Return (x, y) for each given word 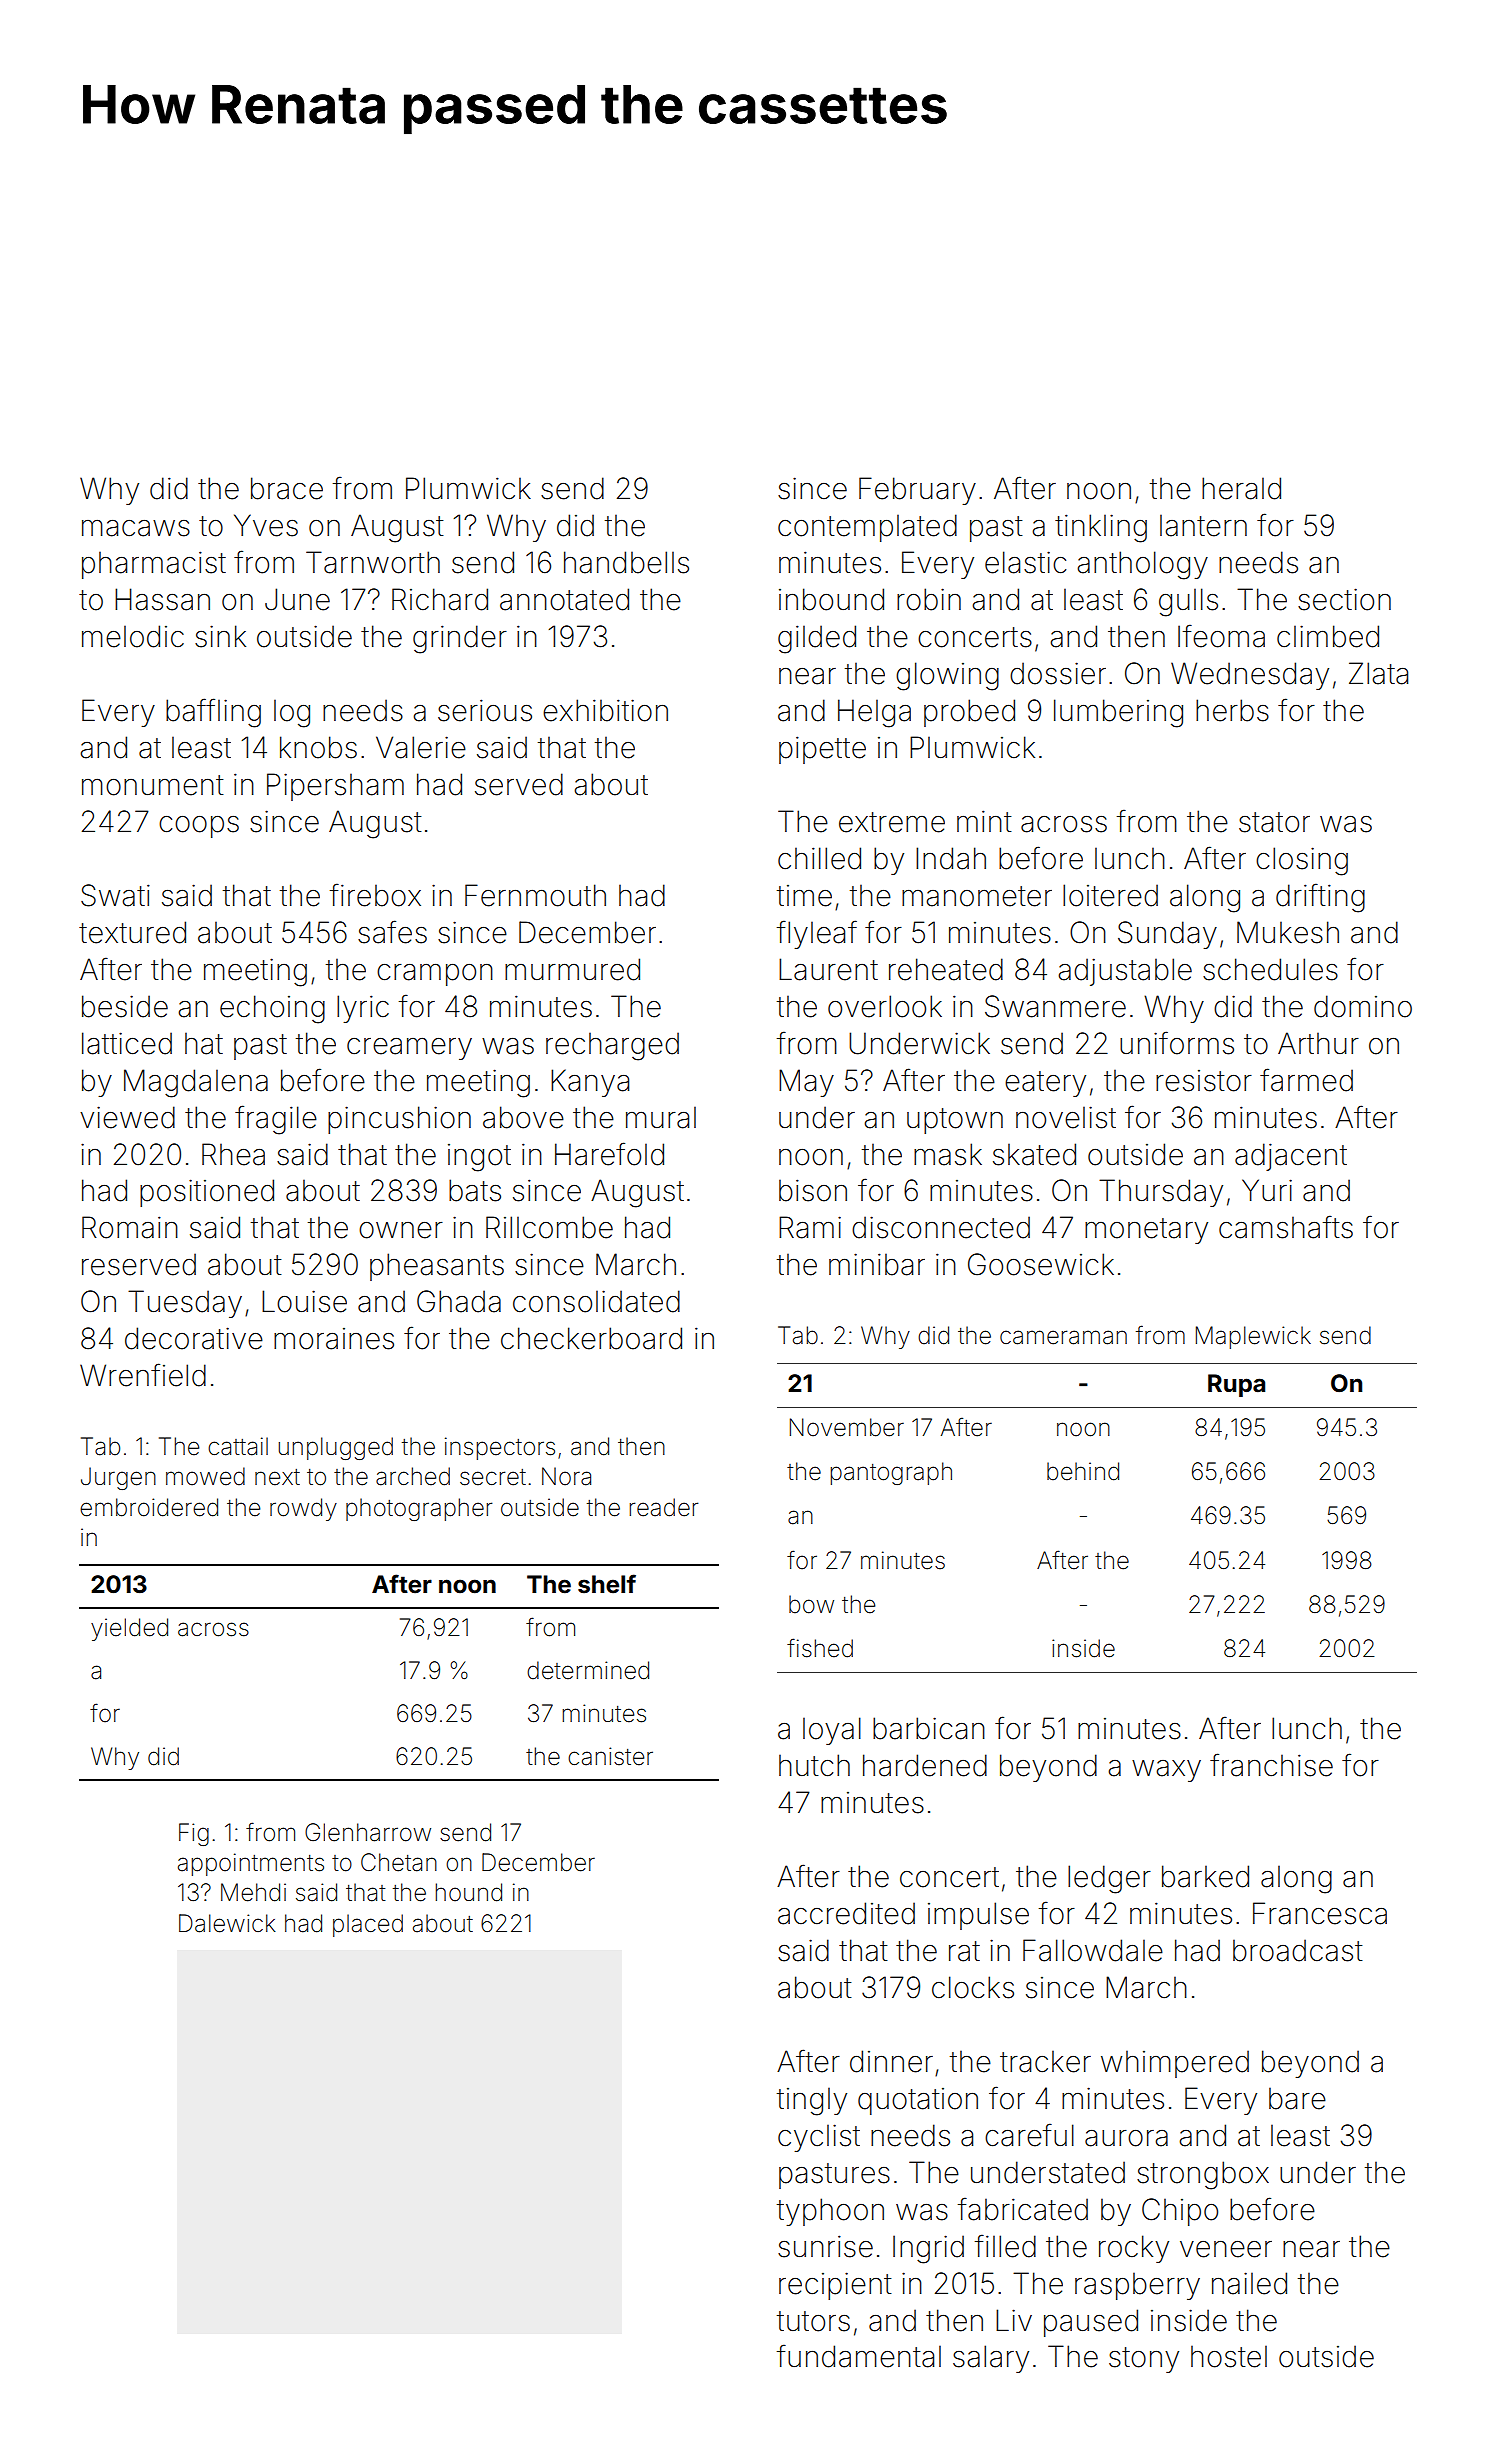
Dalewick (227, 1923)
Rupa (1236, 1385)
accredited (846, 1913)
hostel (1229, 2356)
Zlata (1378, 673)
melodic (133, 636)
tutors (813, 2321)
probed (969, 713)
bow (811, 1604)
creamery (409, 1049)
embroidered (149, 1507)
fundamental (859, 2356)
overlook (885, 1006)
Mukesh (1288, 932)
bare (1297, 2098)
